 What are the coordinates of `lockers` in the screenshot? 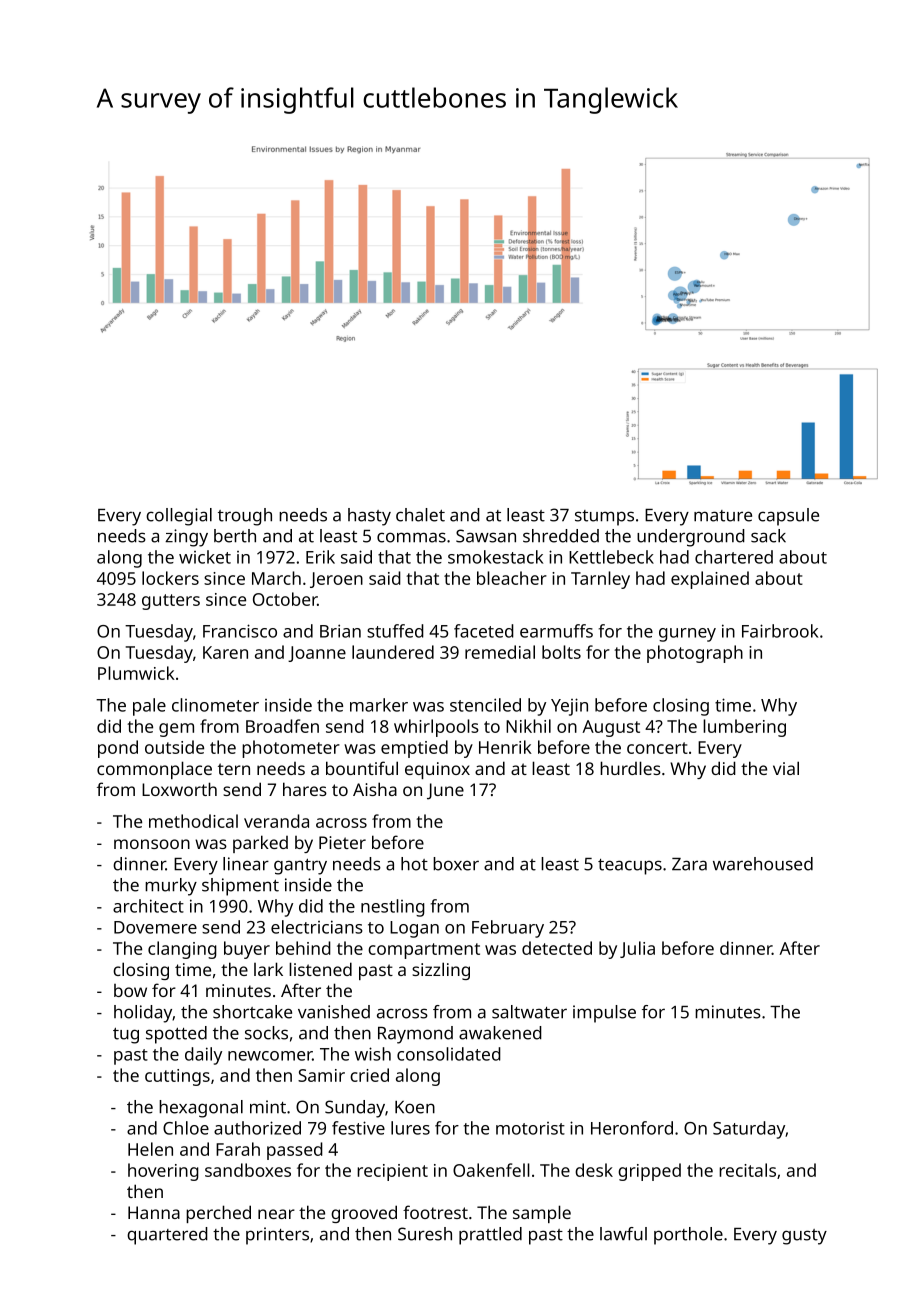 It's located at (170, 578).
